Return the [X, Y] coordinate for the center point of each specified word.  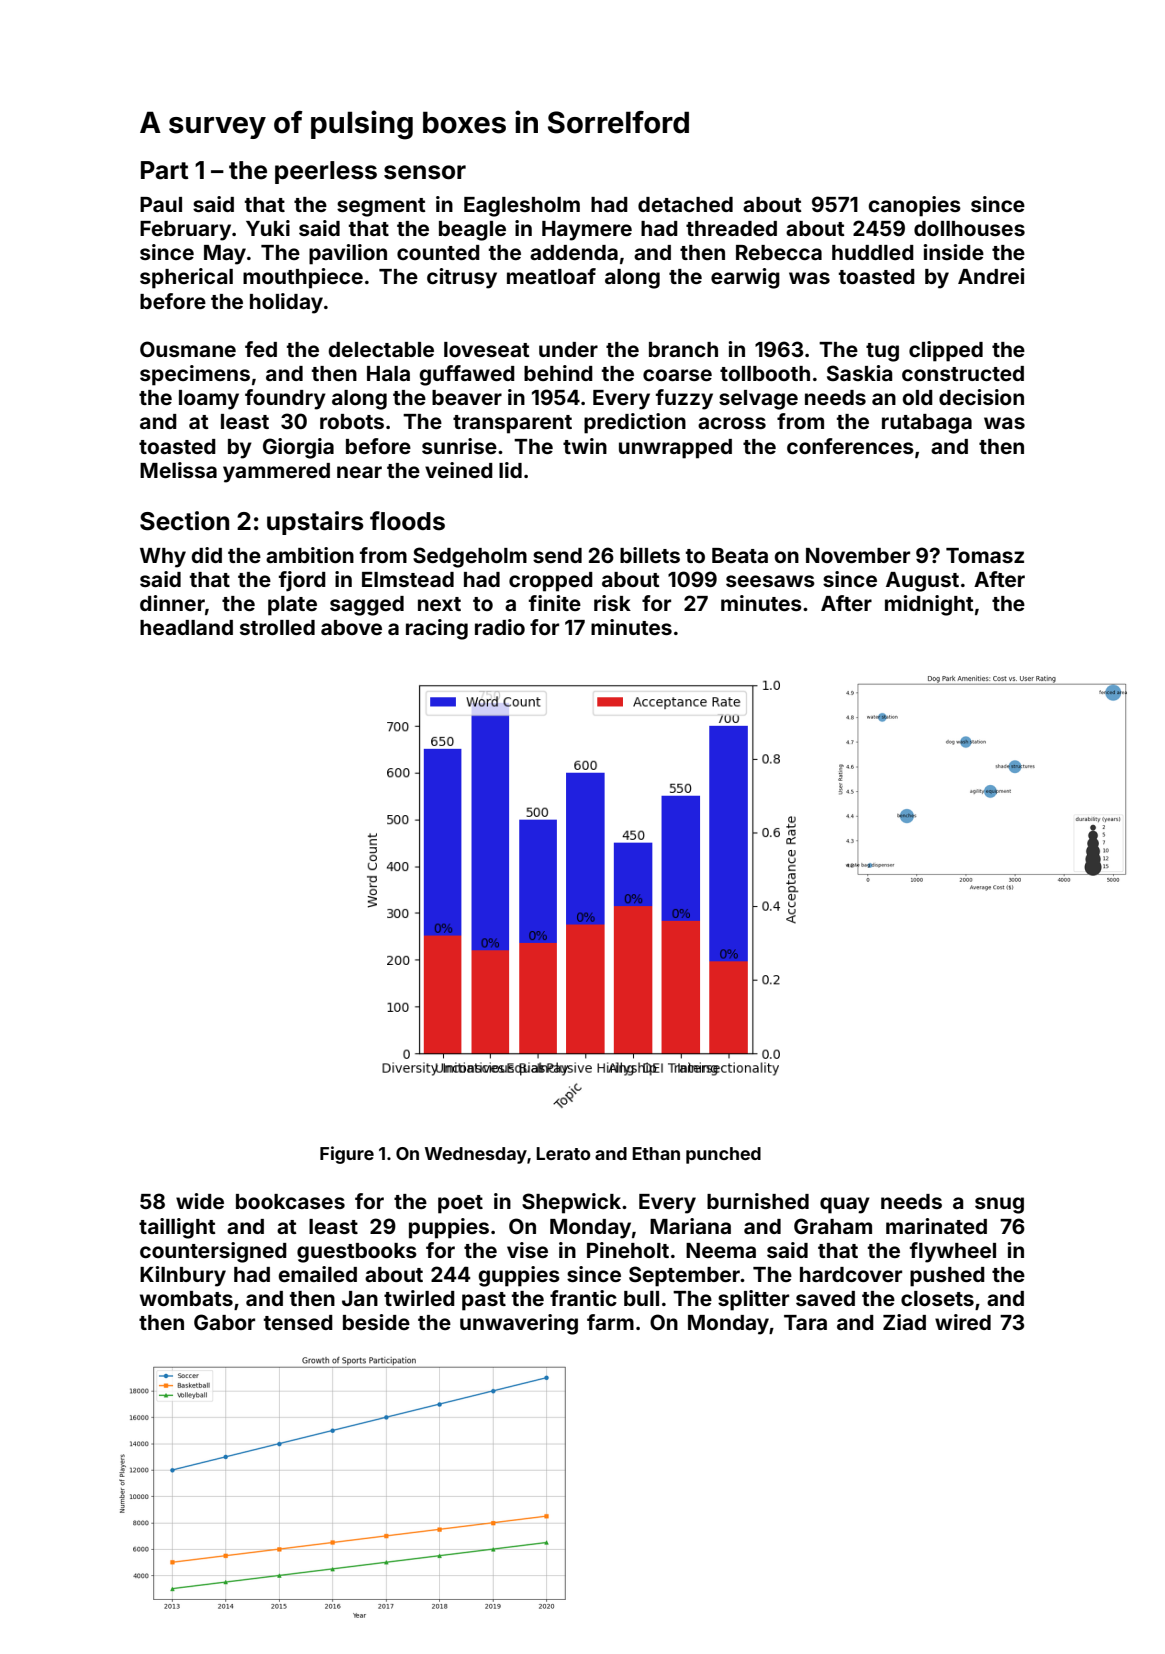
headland [186, 627]
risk [612, 603]
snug [999, 1205]
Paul [161, 204]
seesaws [770, 581]
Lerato [563, 1153]
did [206, 555]
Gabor [224, 1322]
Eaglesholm [522, 207]
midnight [929, 605]
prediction [635, 423]
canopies [914, 206]
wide [200, 1201]
